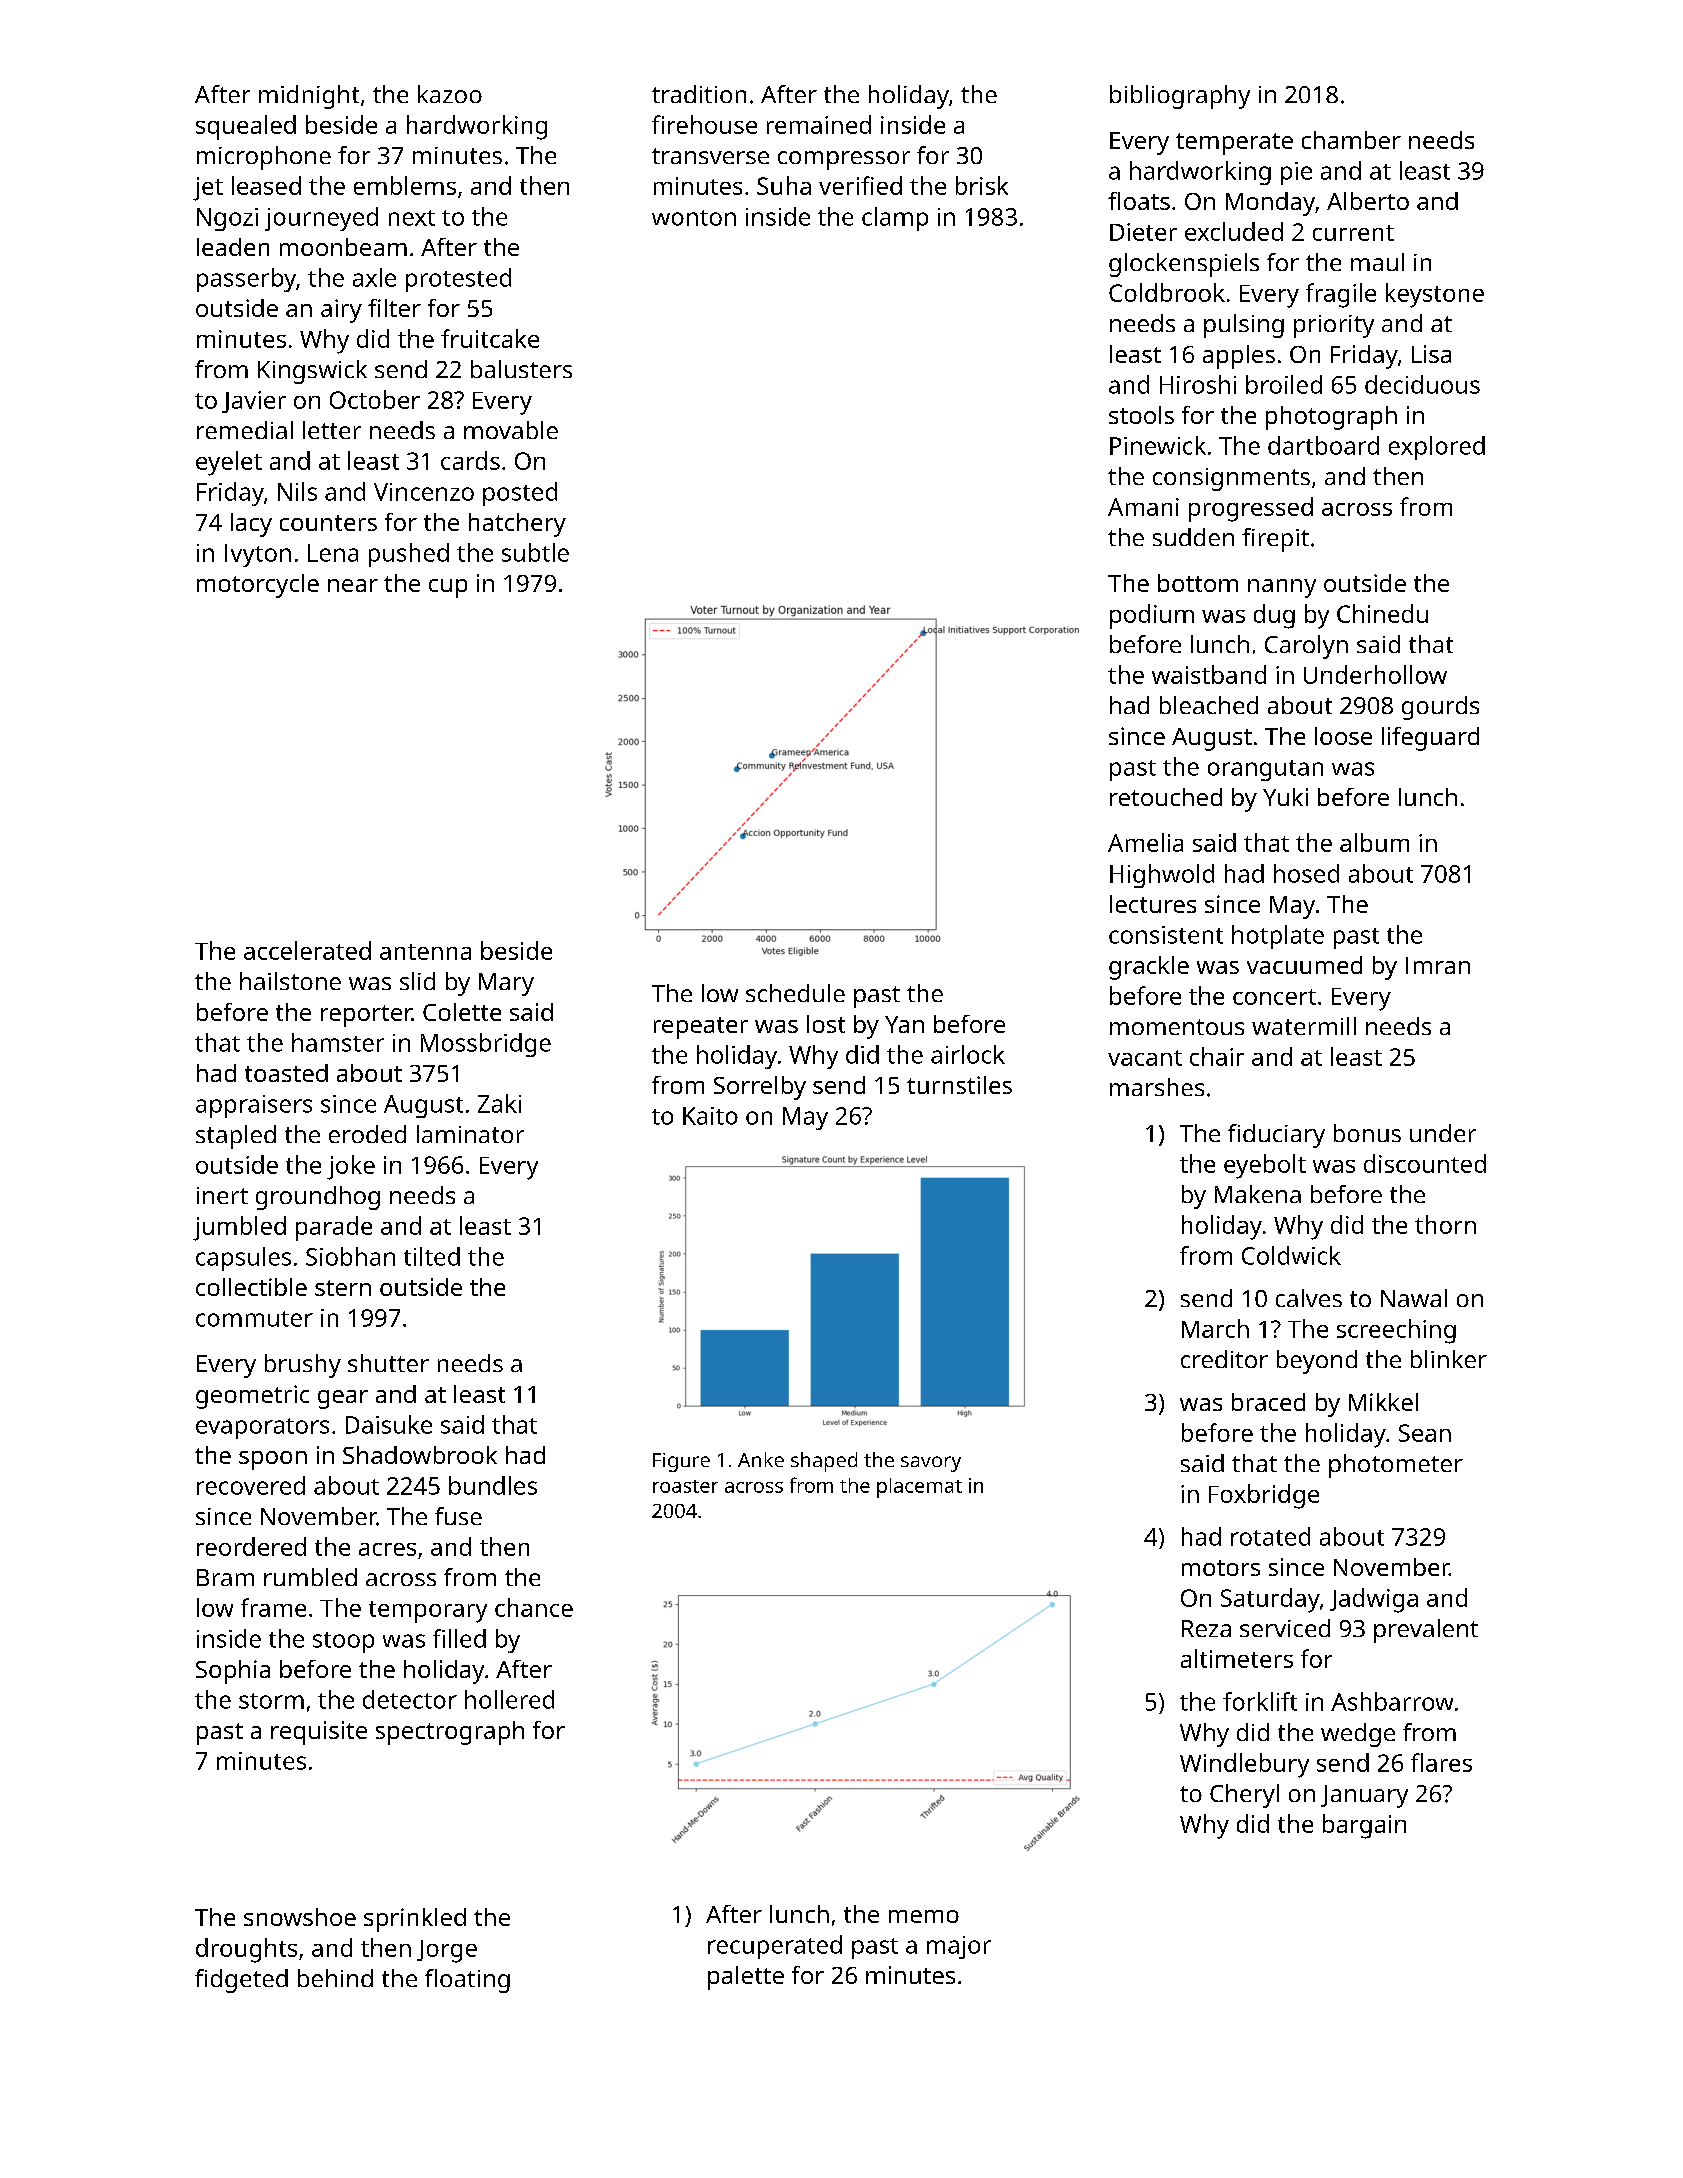 The image size is (1683, 2178). I want to click on major, so click(959, 1947).
